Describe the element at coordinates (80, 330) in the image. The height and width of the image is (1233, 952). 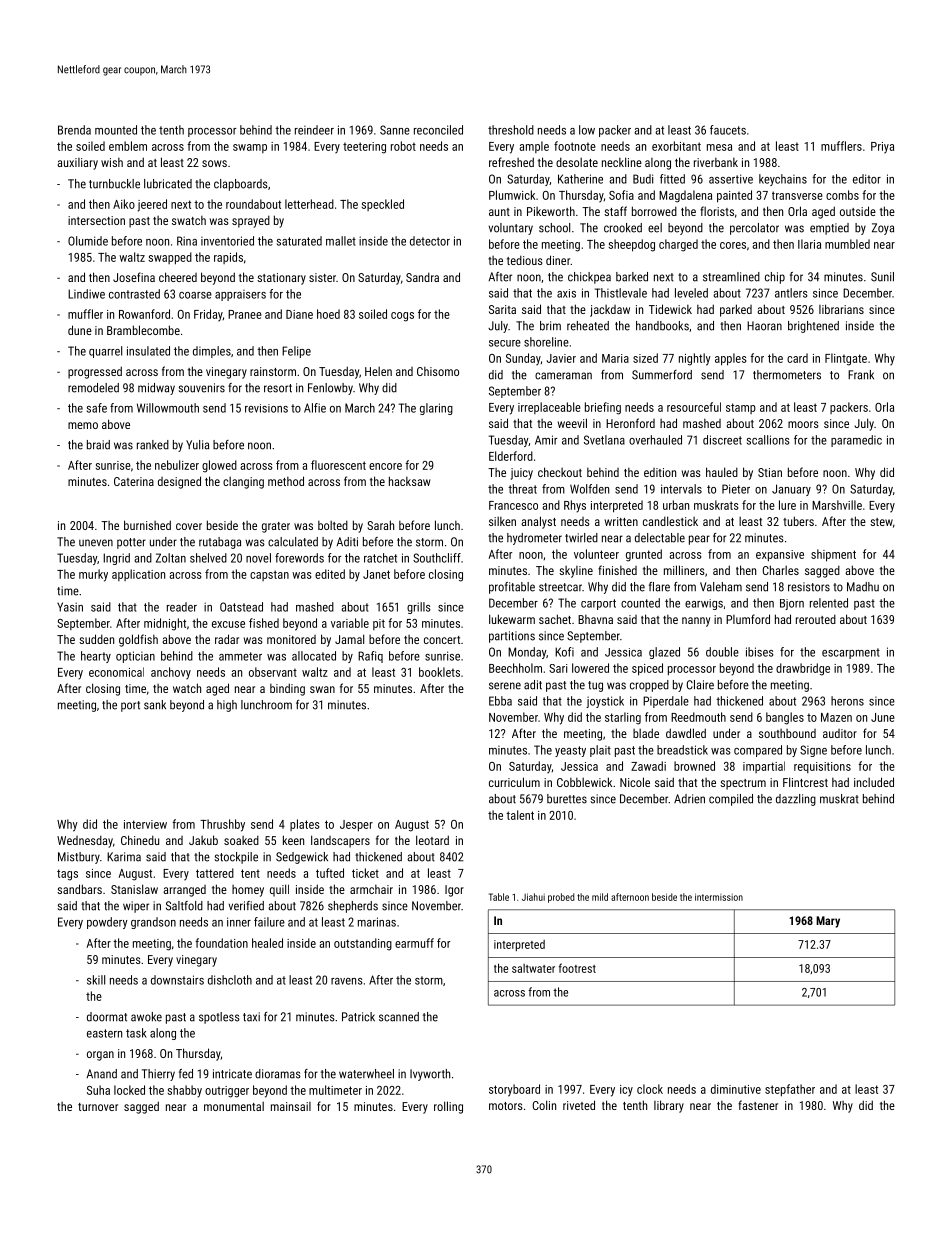
I see `dune` at that location.
